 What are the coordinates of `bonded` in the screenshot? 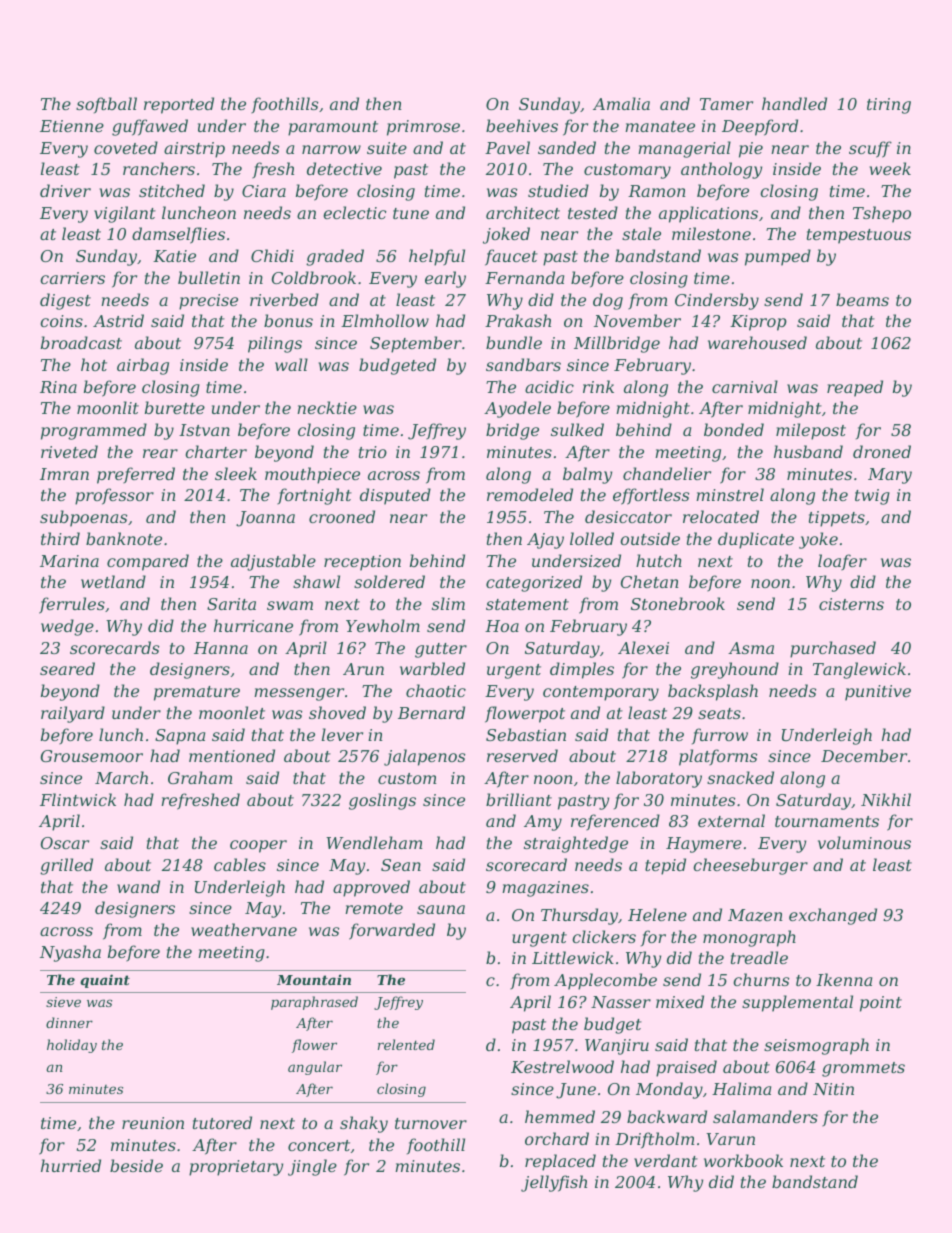 It's located at (734, 429).
